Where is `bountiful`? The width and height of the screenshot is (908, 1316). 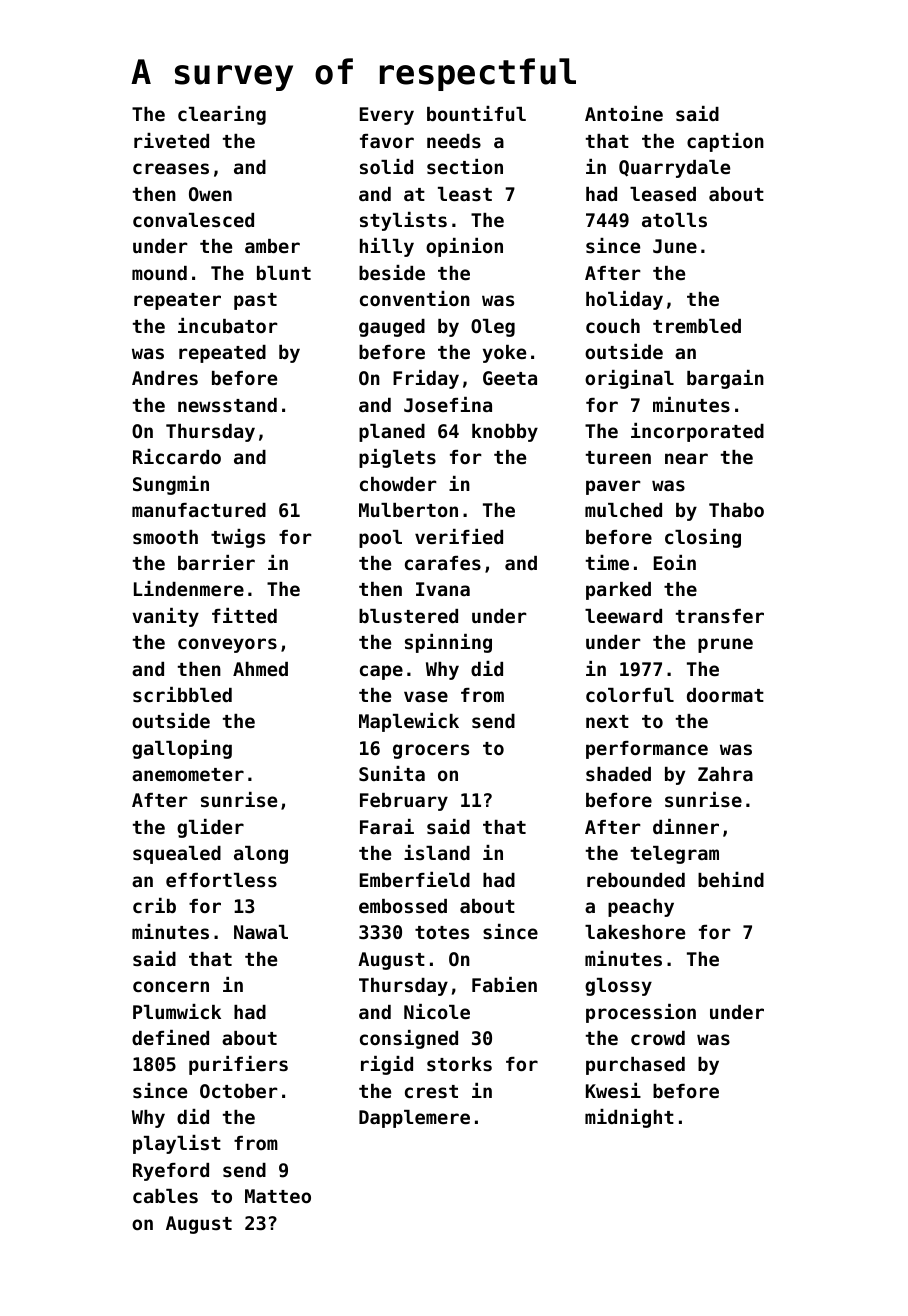
bountiful is located at coordinates (476, 113).
